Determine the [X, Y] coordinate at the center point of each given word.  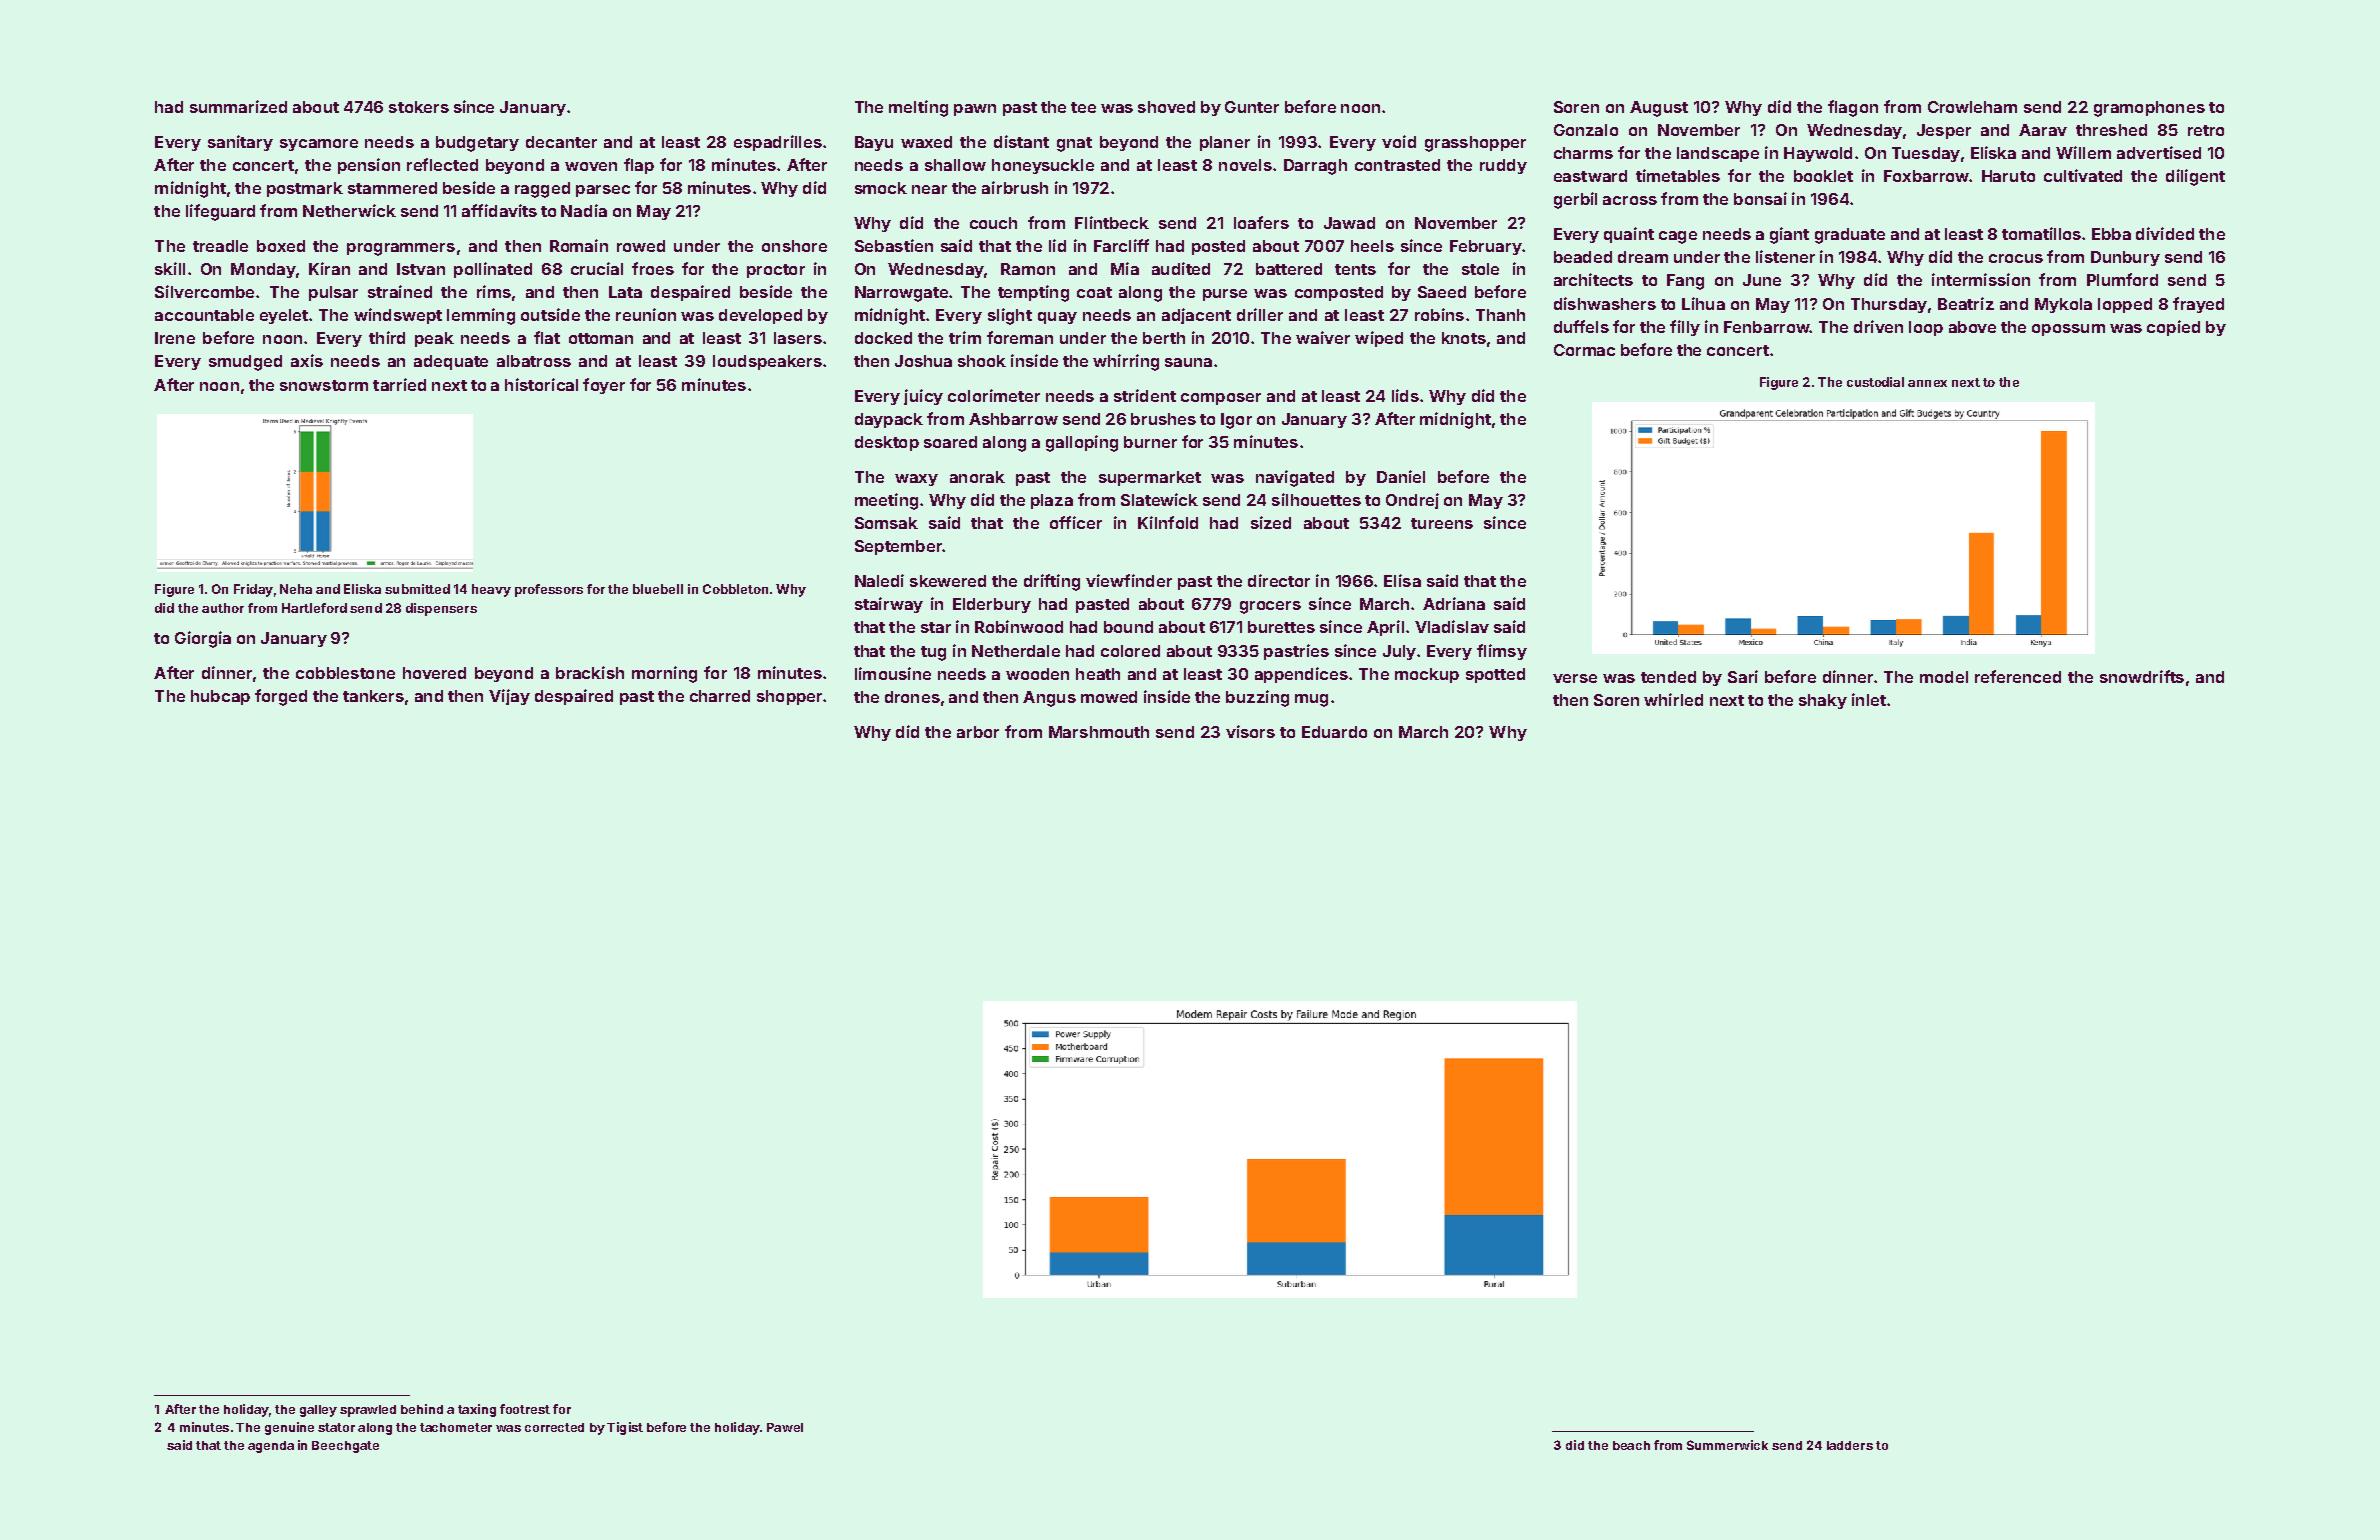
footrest [525, 1409]
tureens [1442, 523]
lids [1405, 395]
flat [547, 337]
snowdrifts [2142, 676]
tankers [373, 696]
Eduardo [1334, 732]
